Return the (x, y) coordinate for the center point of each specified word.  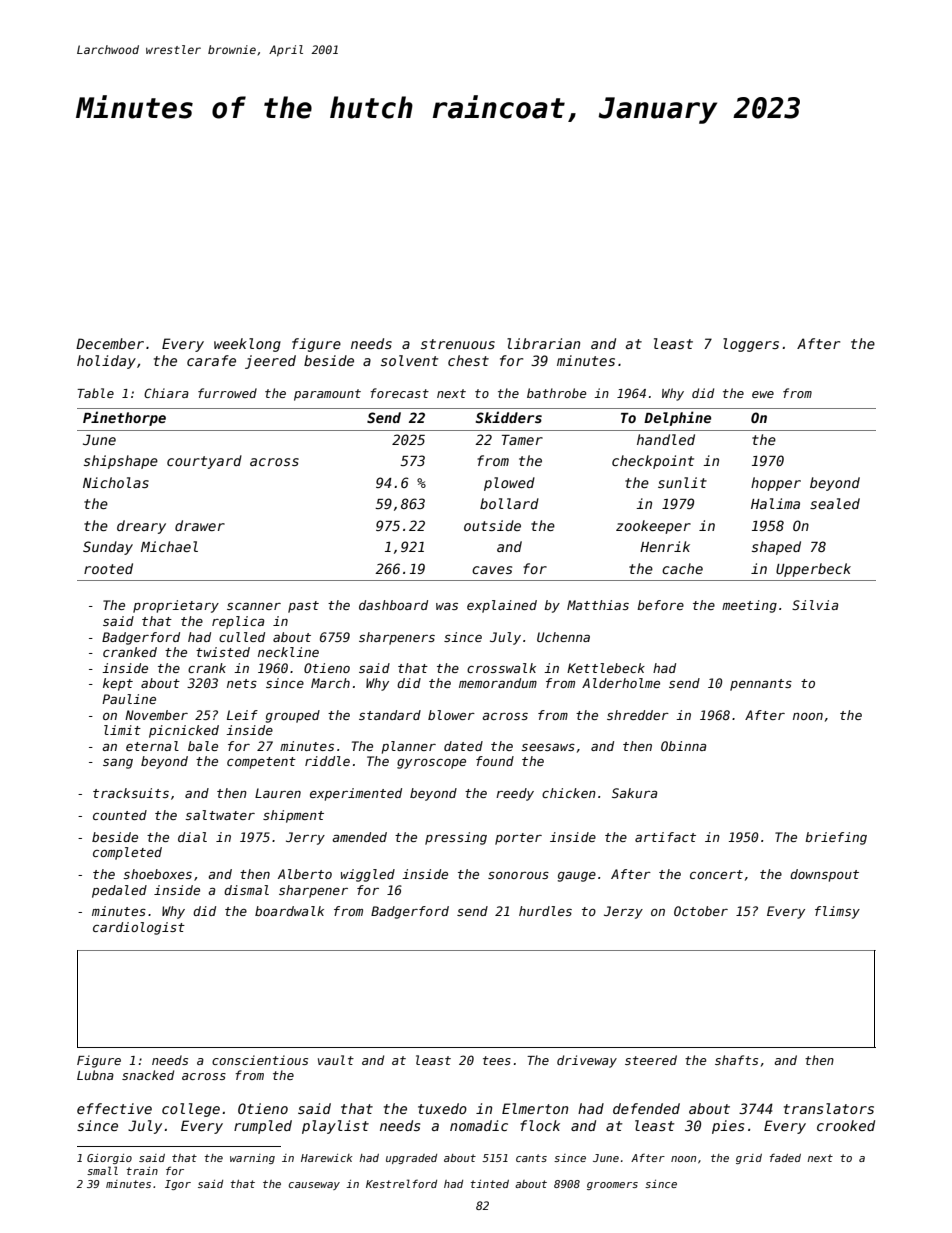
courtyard (204, 462)
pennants (761, 685)
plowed (509, 484)
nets (242, 683)
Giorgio (109, 1159)
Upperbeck (813, 570)
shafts (736, 1060)
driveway (587, 1061)
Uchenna (563, 637)
